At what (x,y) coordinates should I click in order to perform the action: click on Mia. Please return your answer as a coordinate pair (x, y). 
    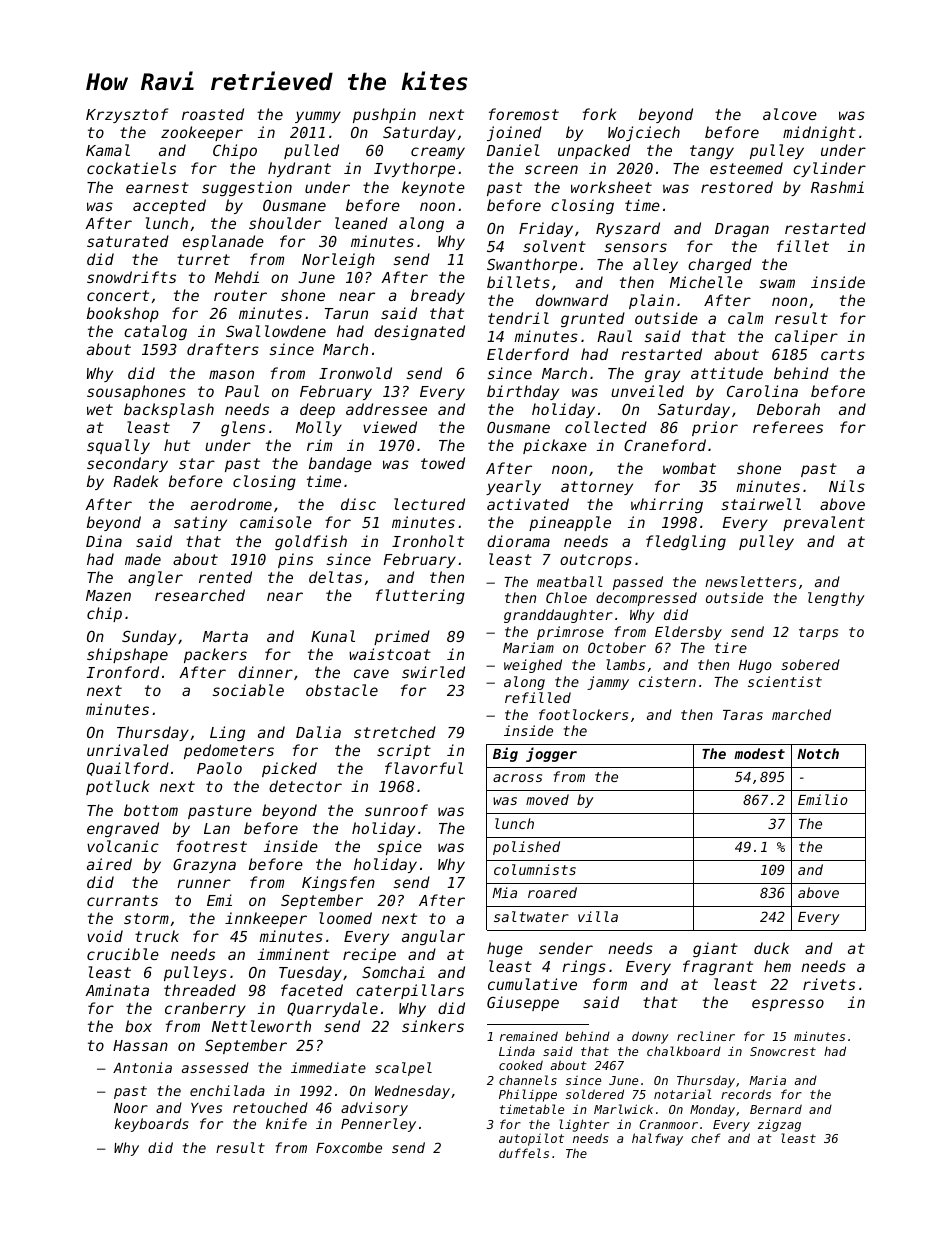
    Looking at the image, I should click on (504, 892).
